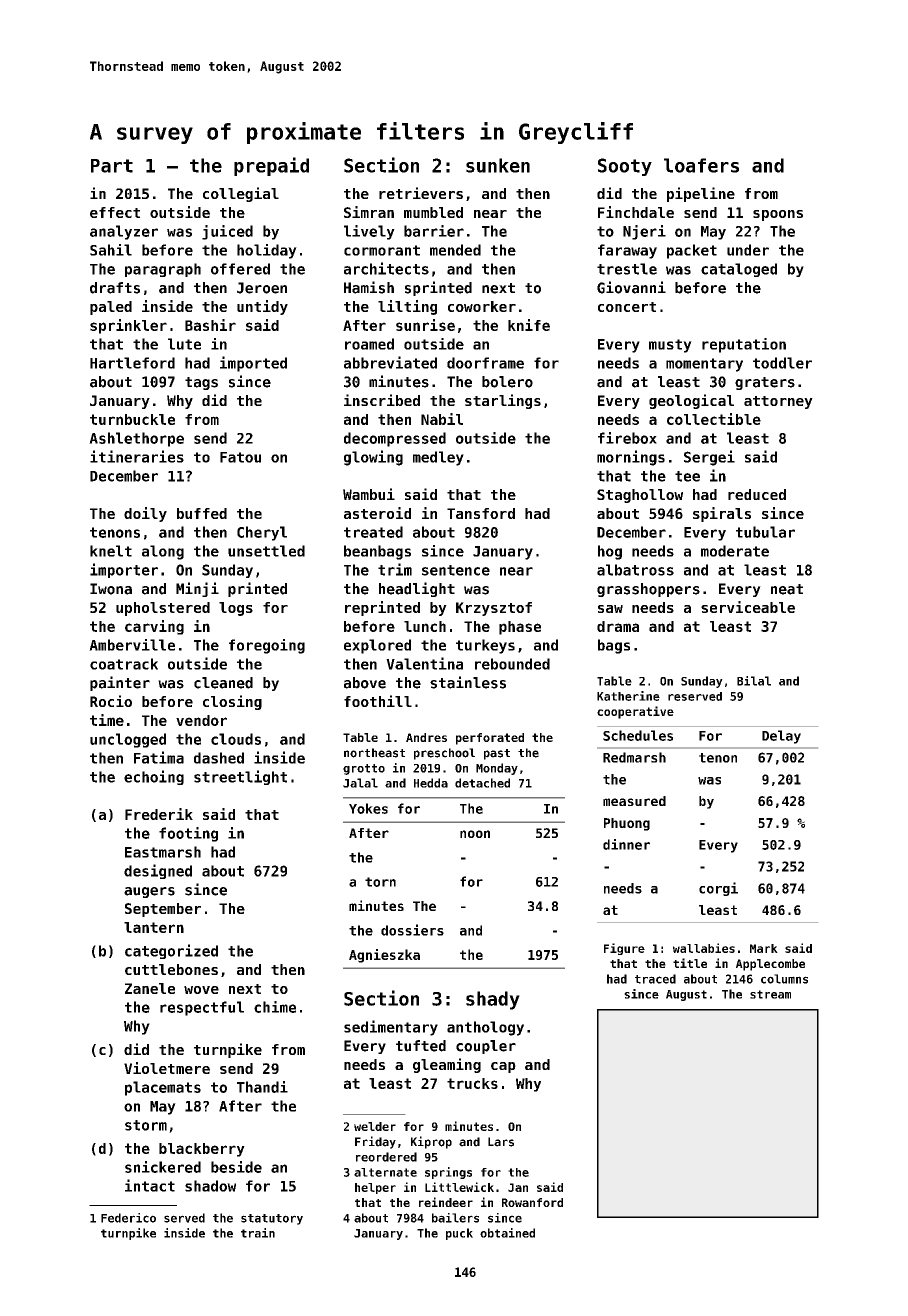 This page has height=1316, width=908. What do you see at coordinates (482, 306) in the page?
I see `coworker` at bounding box center [482, 306].
